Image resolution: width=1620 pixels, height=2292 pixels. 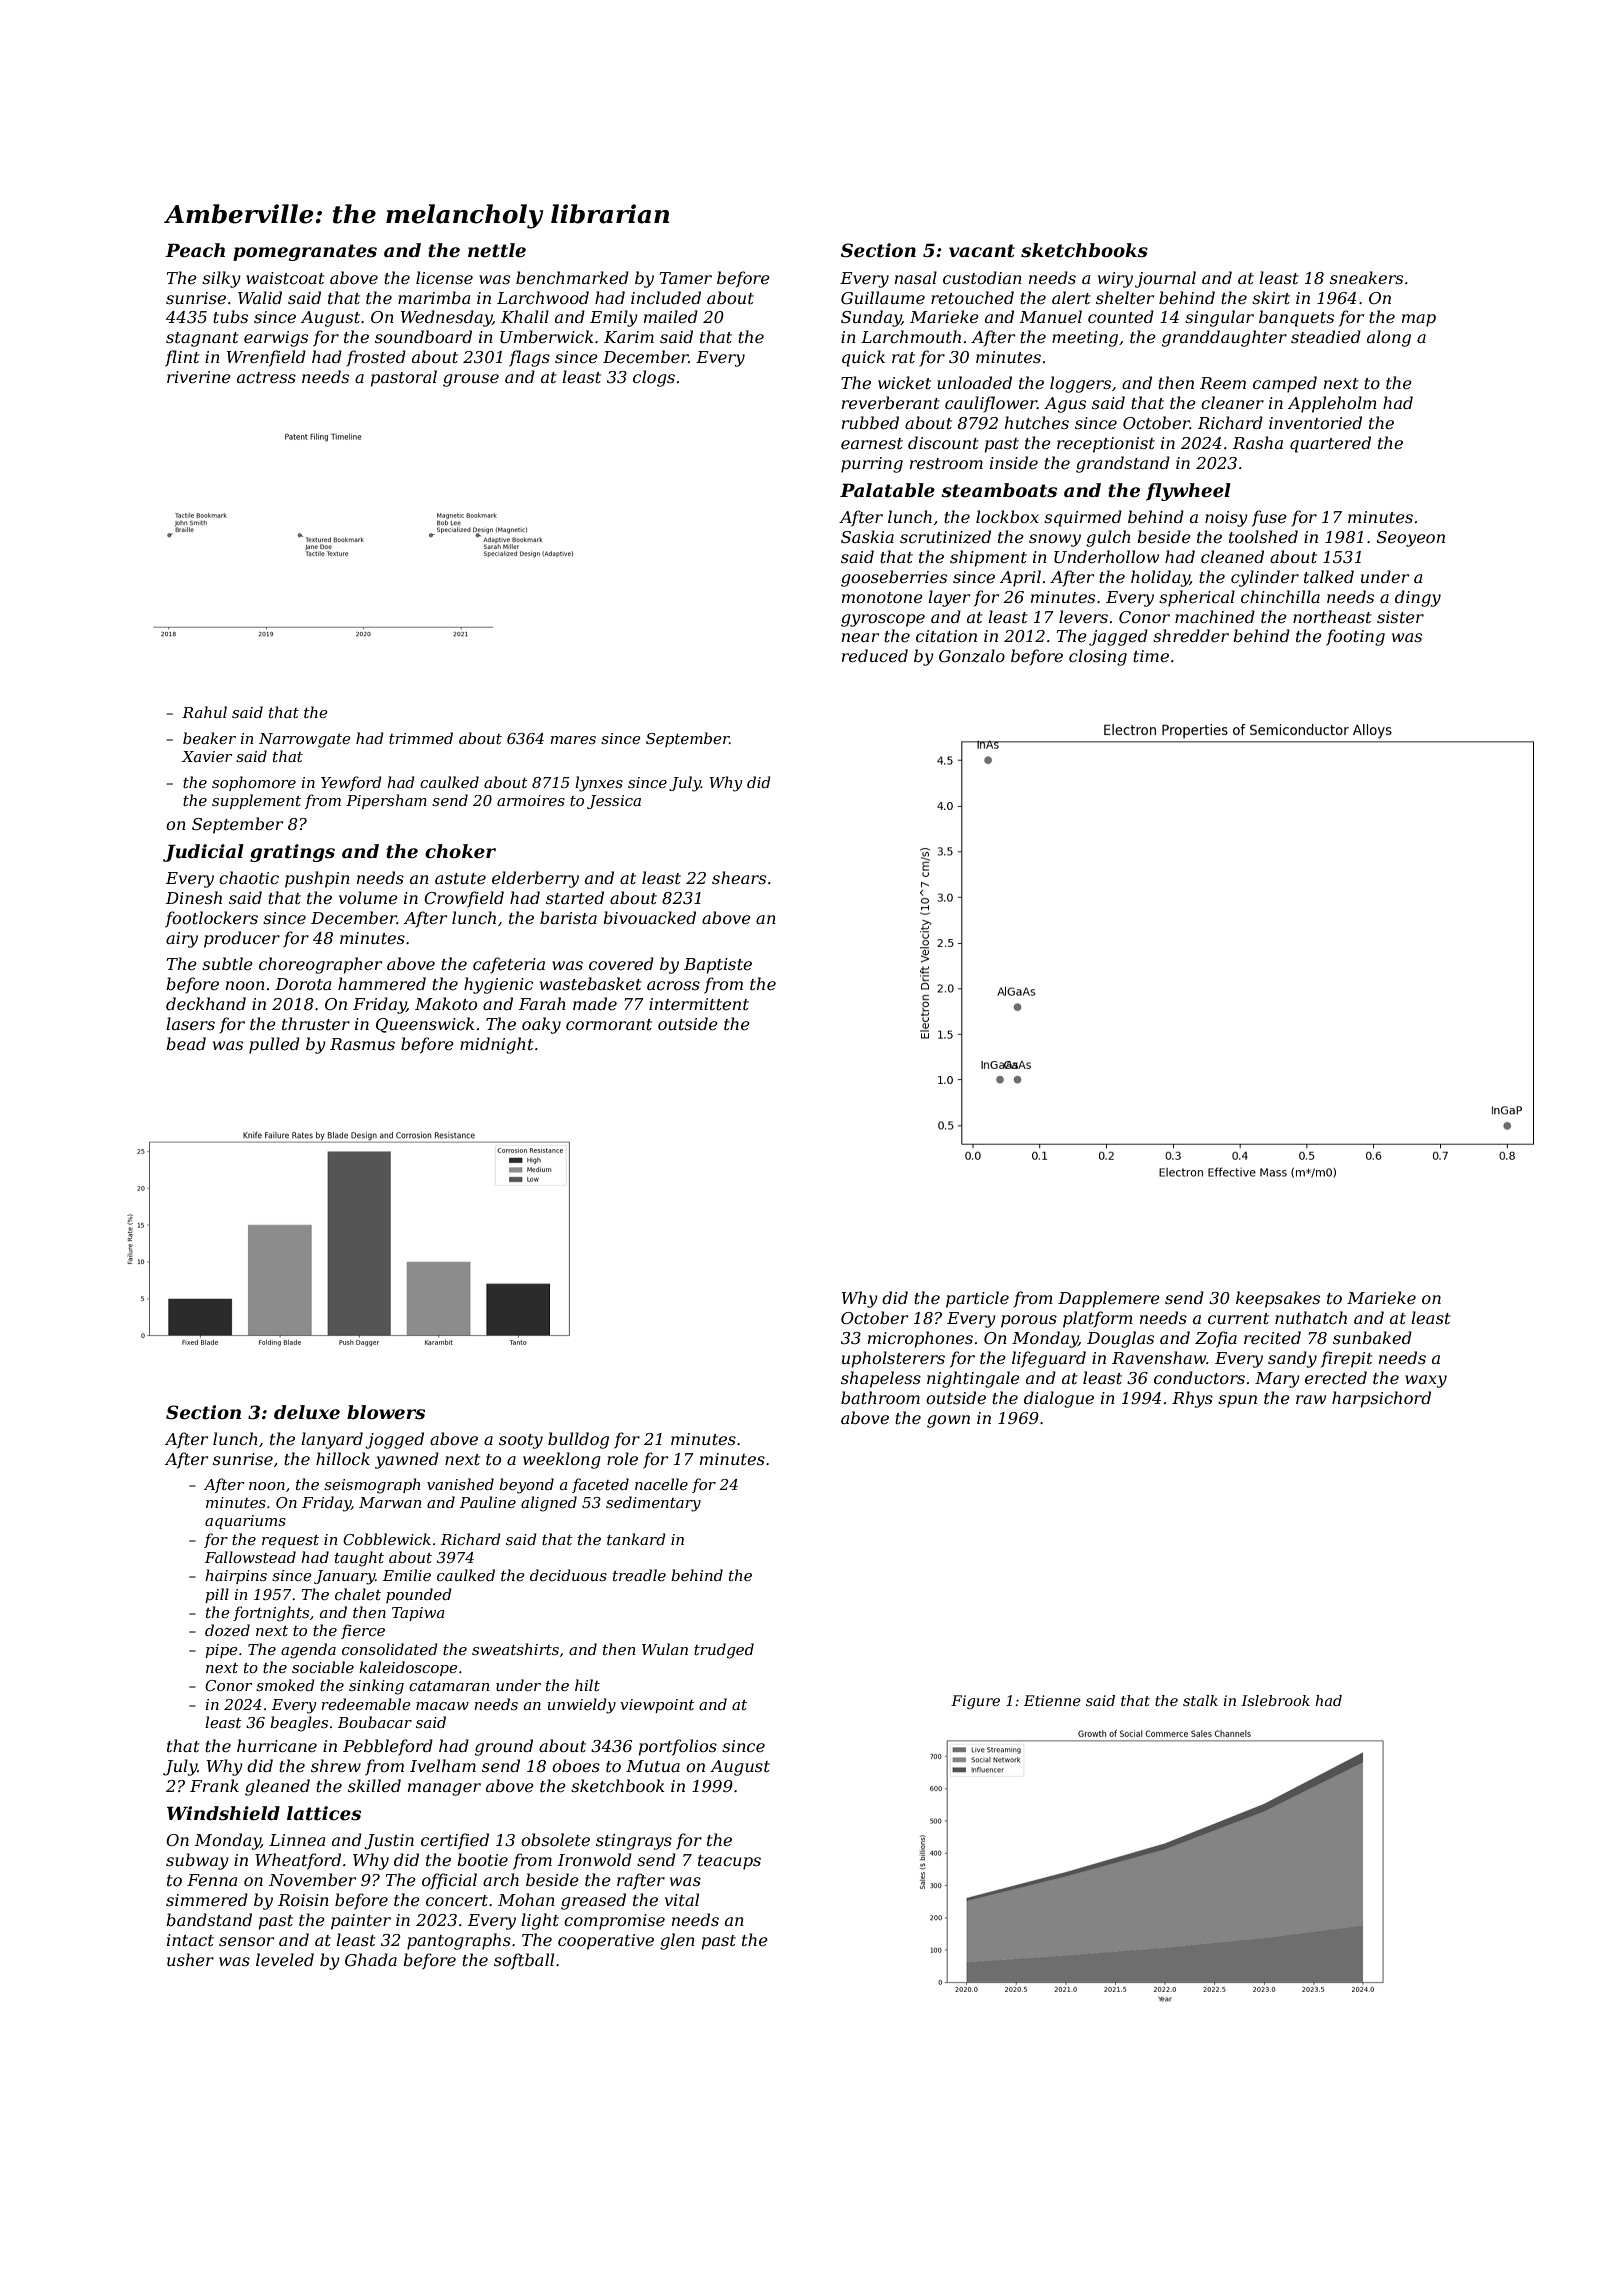 I want to click on current, so click(x=1238, y=1318).
